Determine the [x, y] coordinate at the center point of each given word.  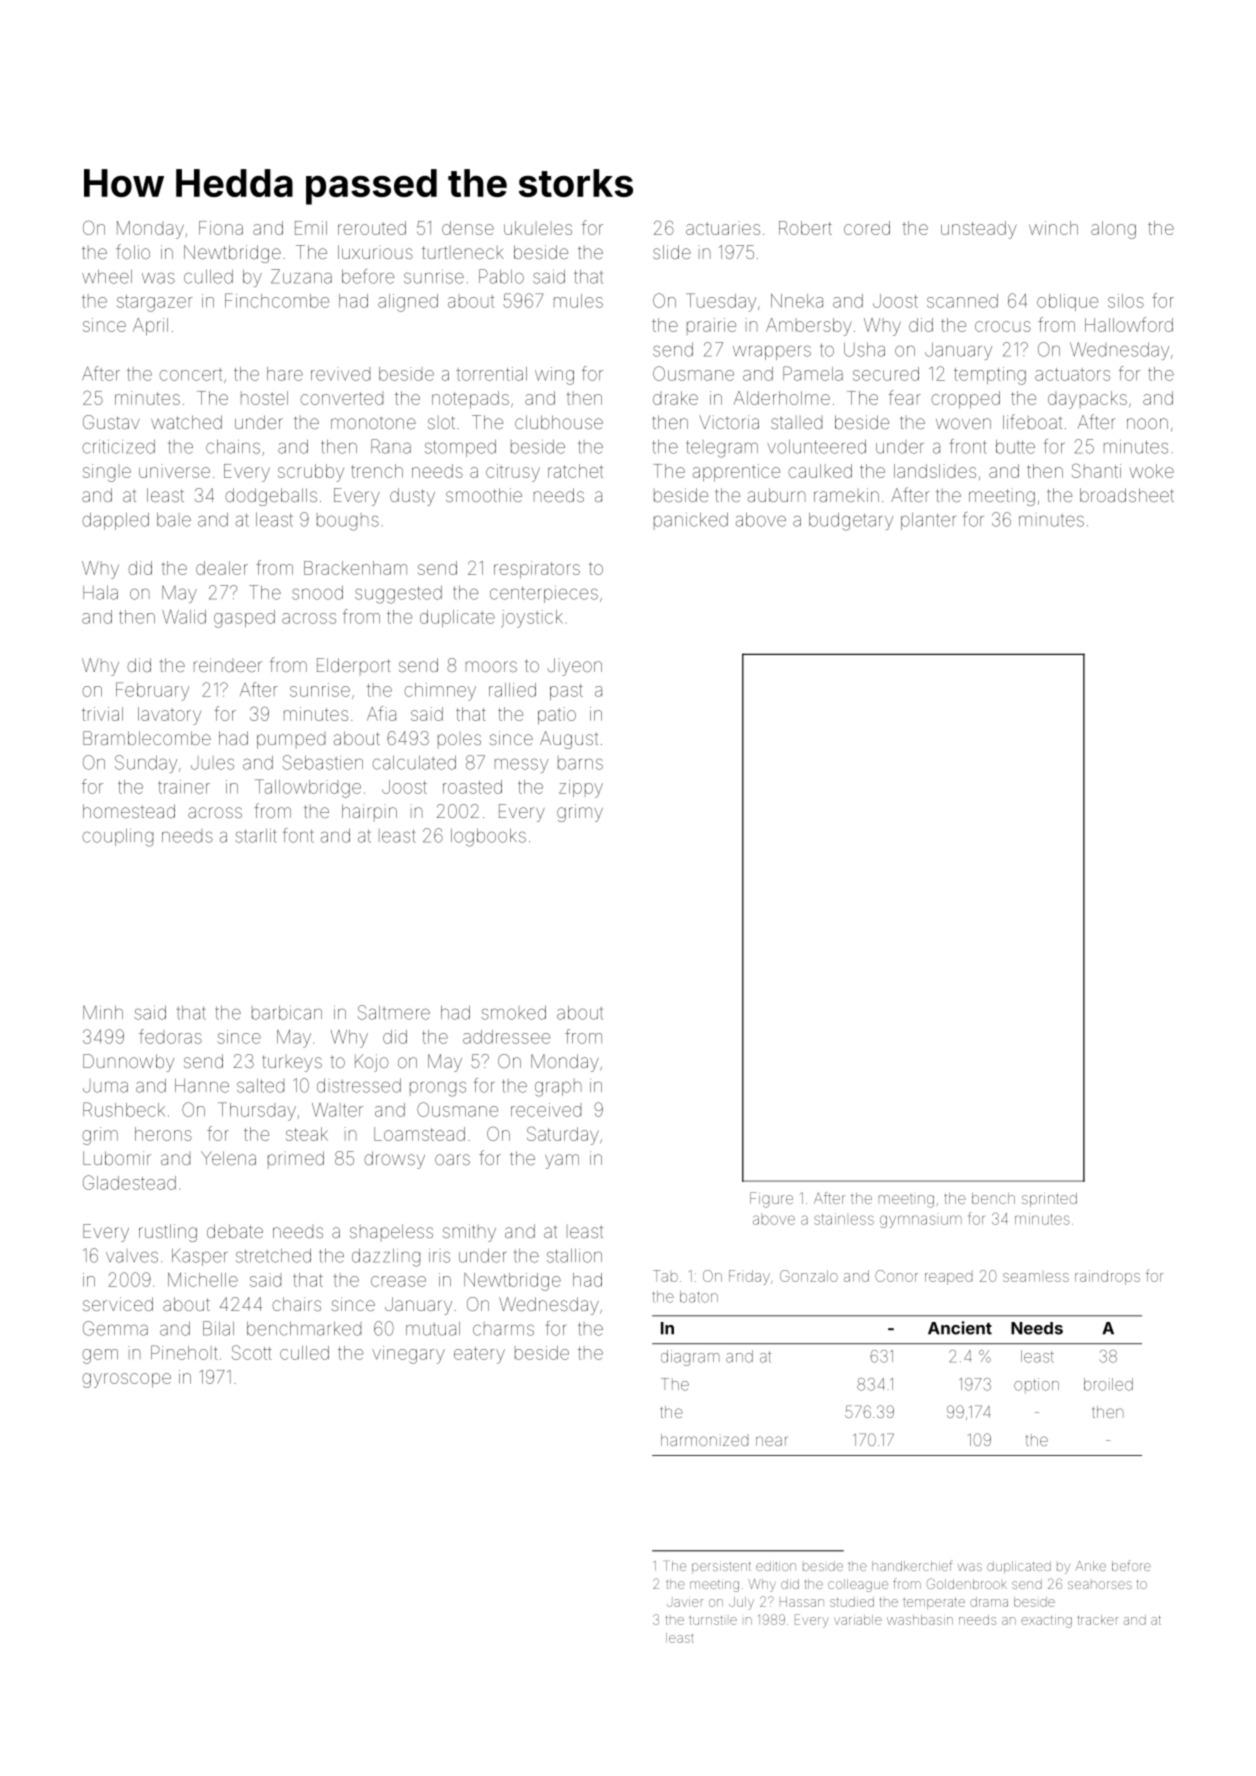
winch [1053, 228]
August [569, 740]
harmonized [704, 1440]
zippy [581, 789]
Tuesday [721, 302]
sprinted [1049, 1200]
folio [133, 251]
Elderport [354, 666]
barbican [287, 1013]
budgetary [851, 522]
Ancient [960, 1328]
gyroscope [126, 1380]
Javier [685, 1603]
